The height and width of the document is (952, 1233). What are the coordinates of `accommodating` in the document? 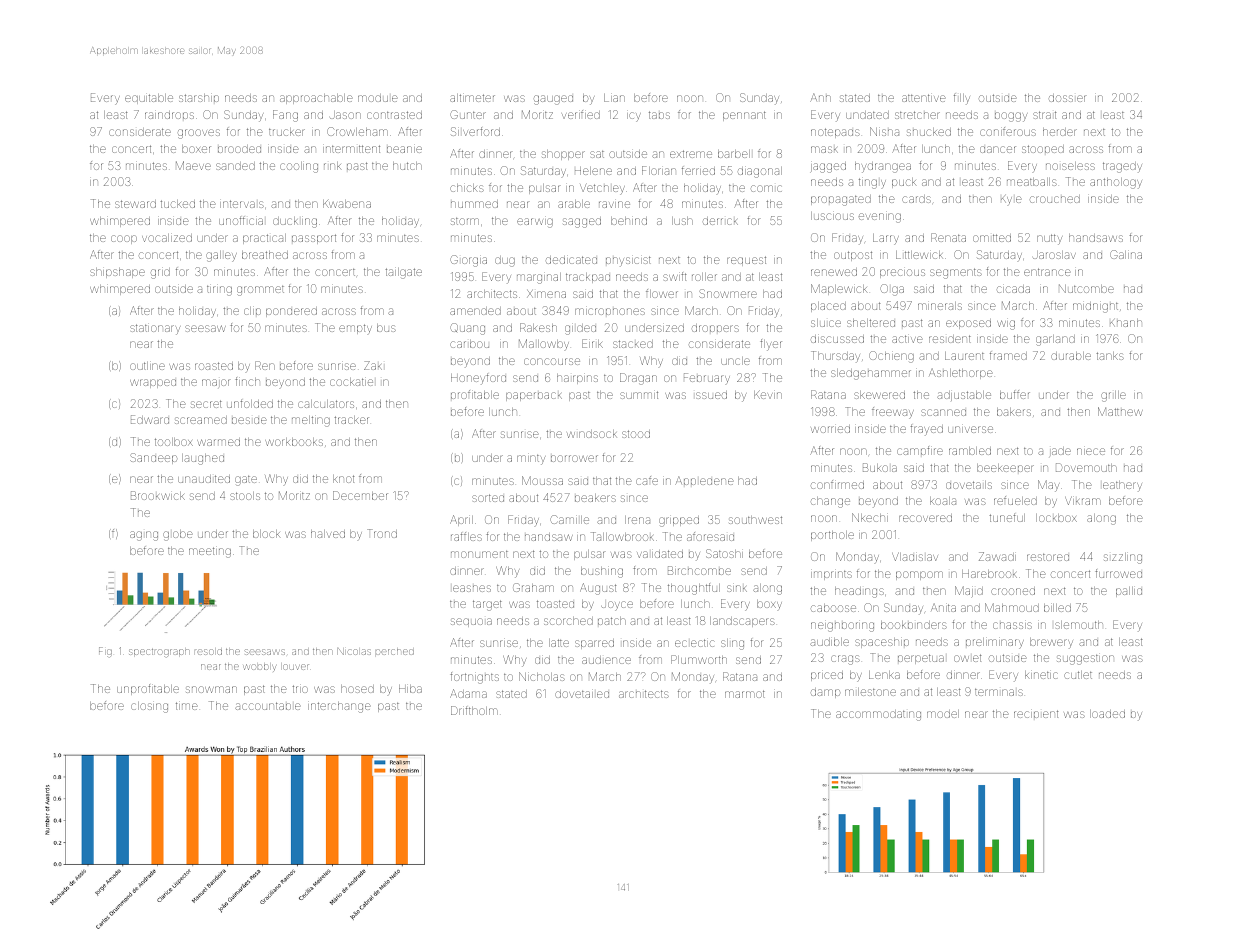 It's located at (878, 715).
